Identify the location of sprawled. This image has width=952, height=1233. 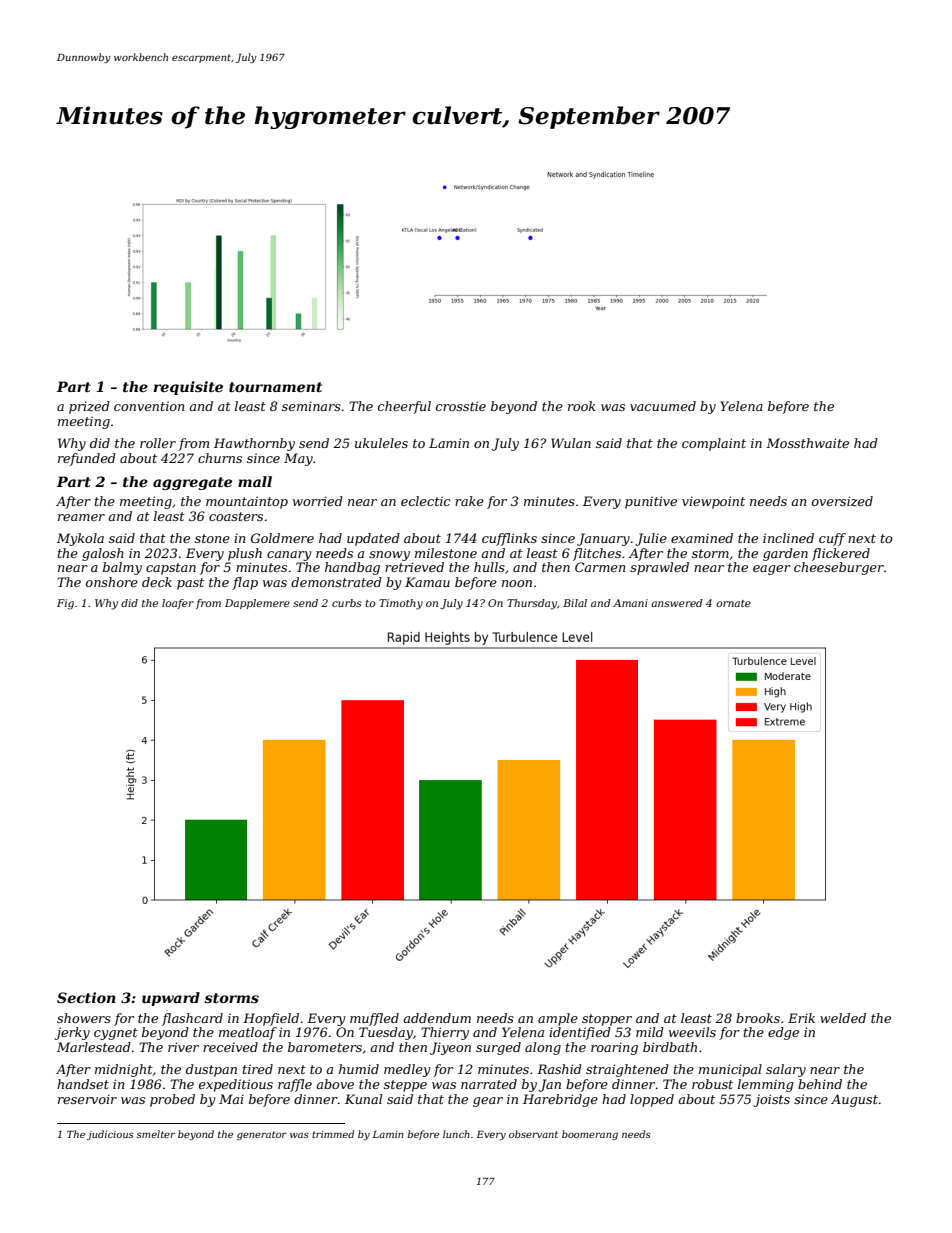
(659, 568).
